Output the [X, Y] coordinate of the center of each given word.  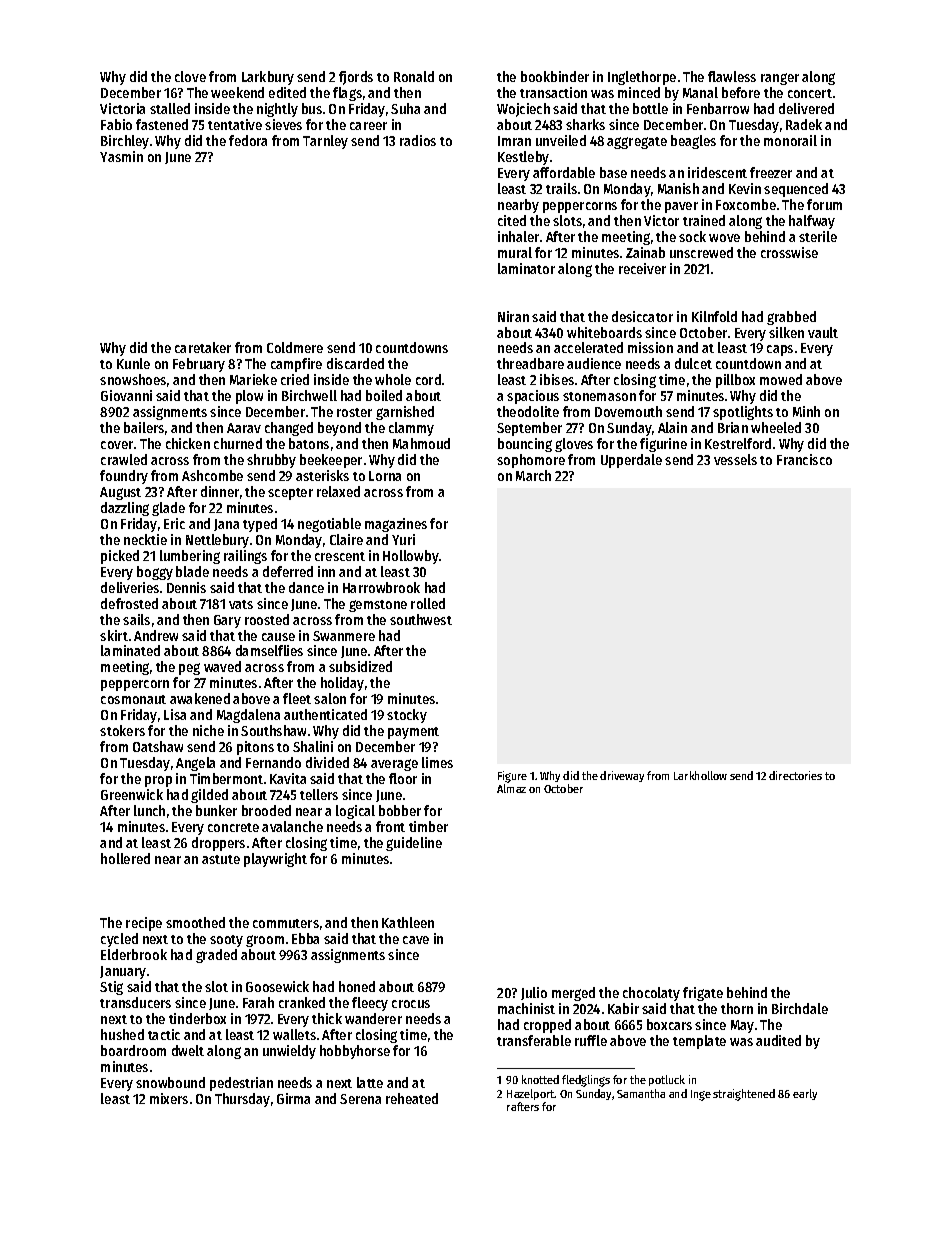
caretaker [203, 347]
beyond [339, 429]
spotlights [743, 413]
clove [190, 76]
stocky [407, 716]
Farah [258, 1002]
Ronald [414, 76]
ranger [780, 79]
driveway [622, 776]
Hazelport [531, 1094]
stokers [122, 730]
